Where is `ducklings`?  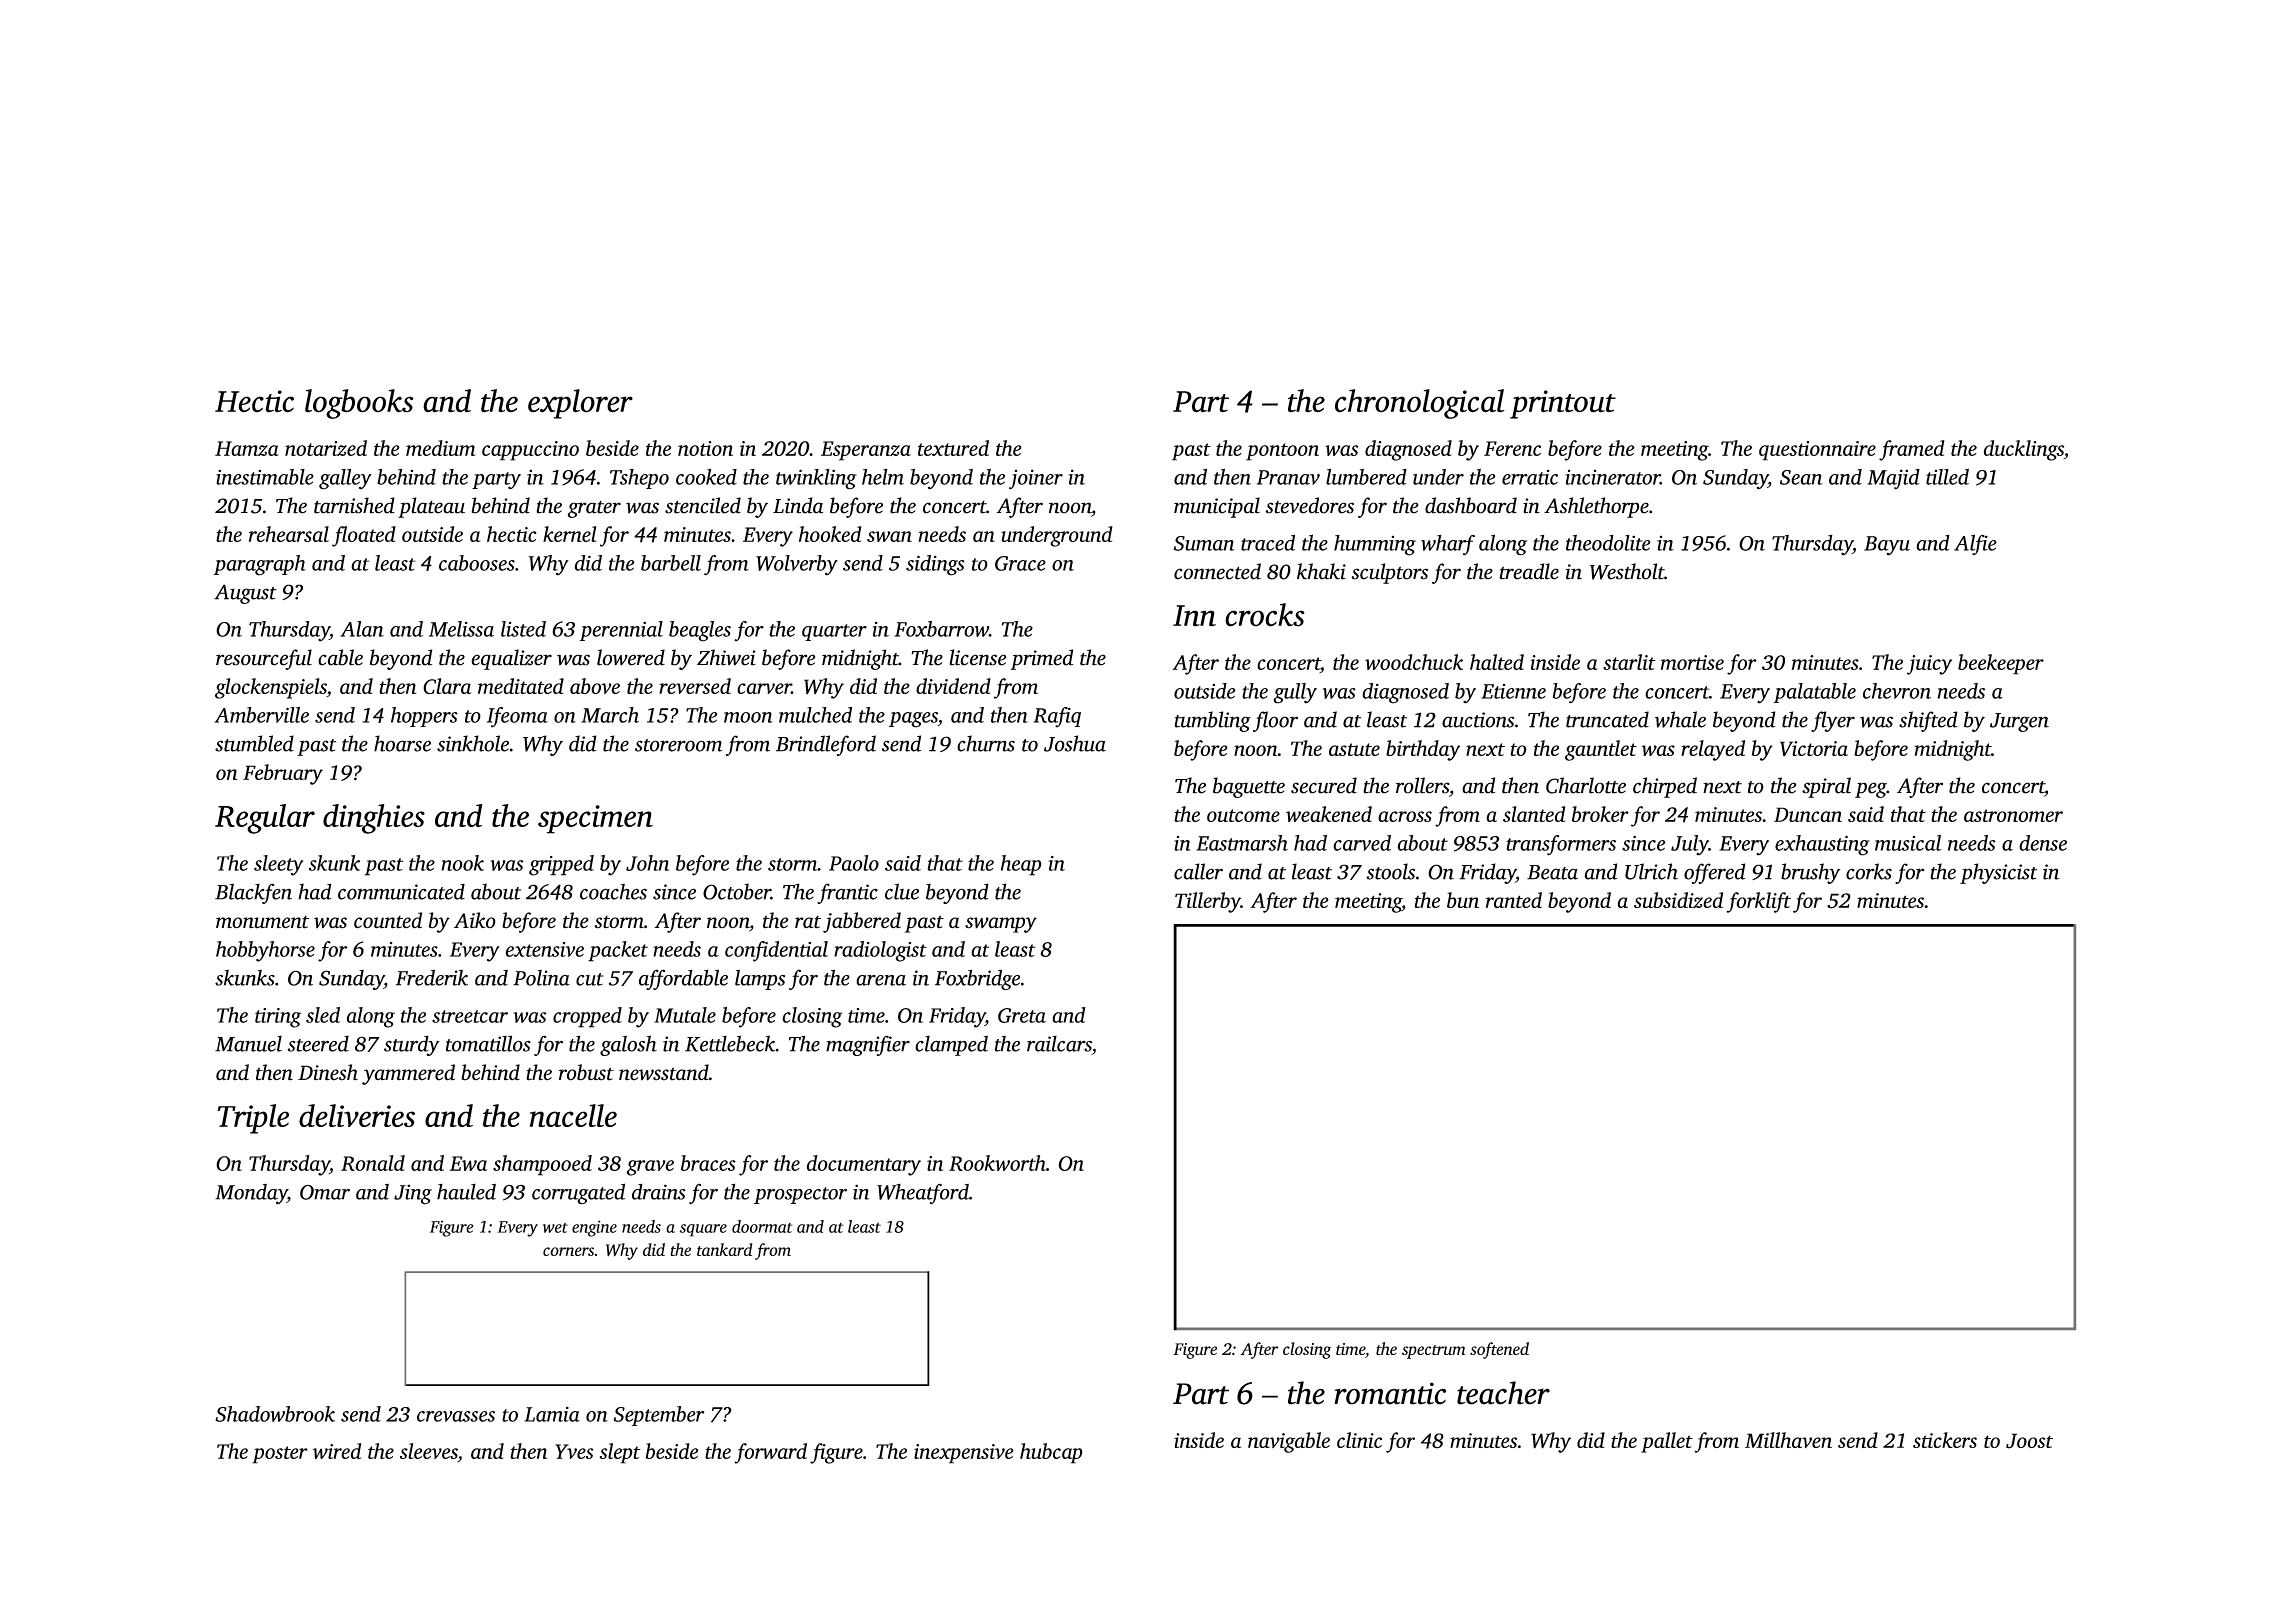
ducklings is located at coordinates (2024, 450).
